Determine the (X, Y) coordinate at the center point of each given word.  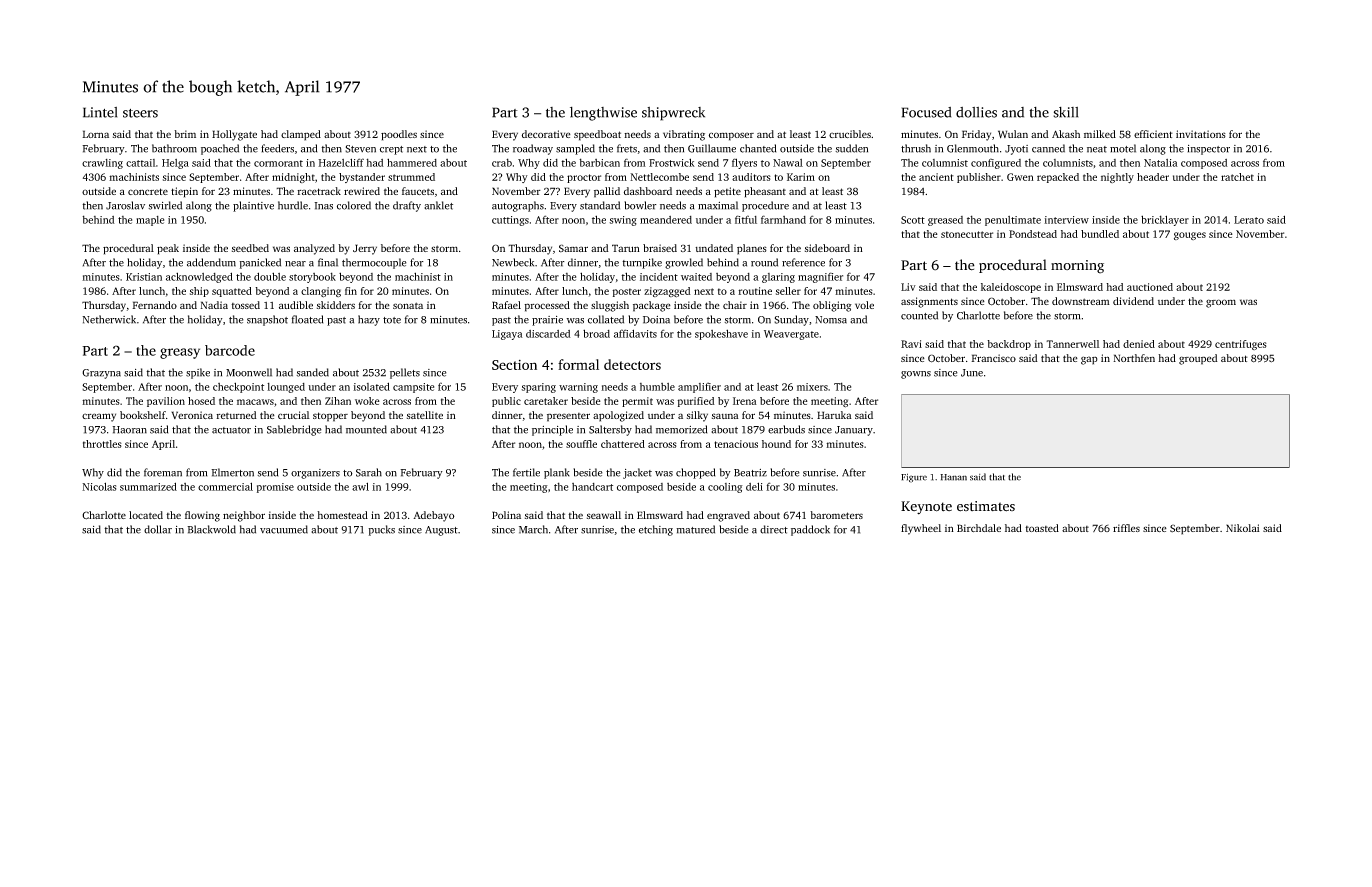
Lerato (1249, 220)
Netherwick (109, 319)
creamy (99, 417)
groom (1221, 303)
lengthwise (603, 114)
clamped (301, 135)
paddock (810, 530)
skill (1065, 112)
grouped (1198, 359)
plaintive (253, 206)
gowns (916, 375)
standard (600, 205)
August (441, 531)
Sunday (791, 320)
